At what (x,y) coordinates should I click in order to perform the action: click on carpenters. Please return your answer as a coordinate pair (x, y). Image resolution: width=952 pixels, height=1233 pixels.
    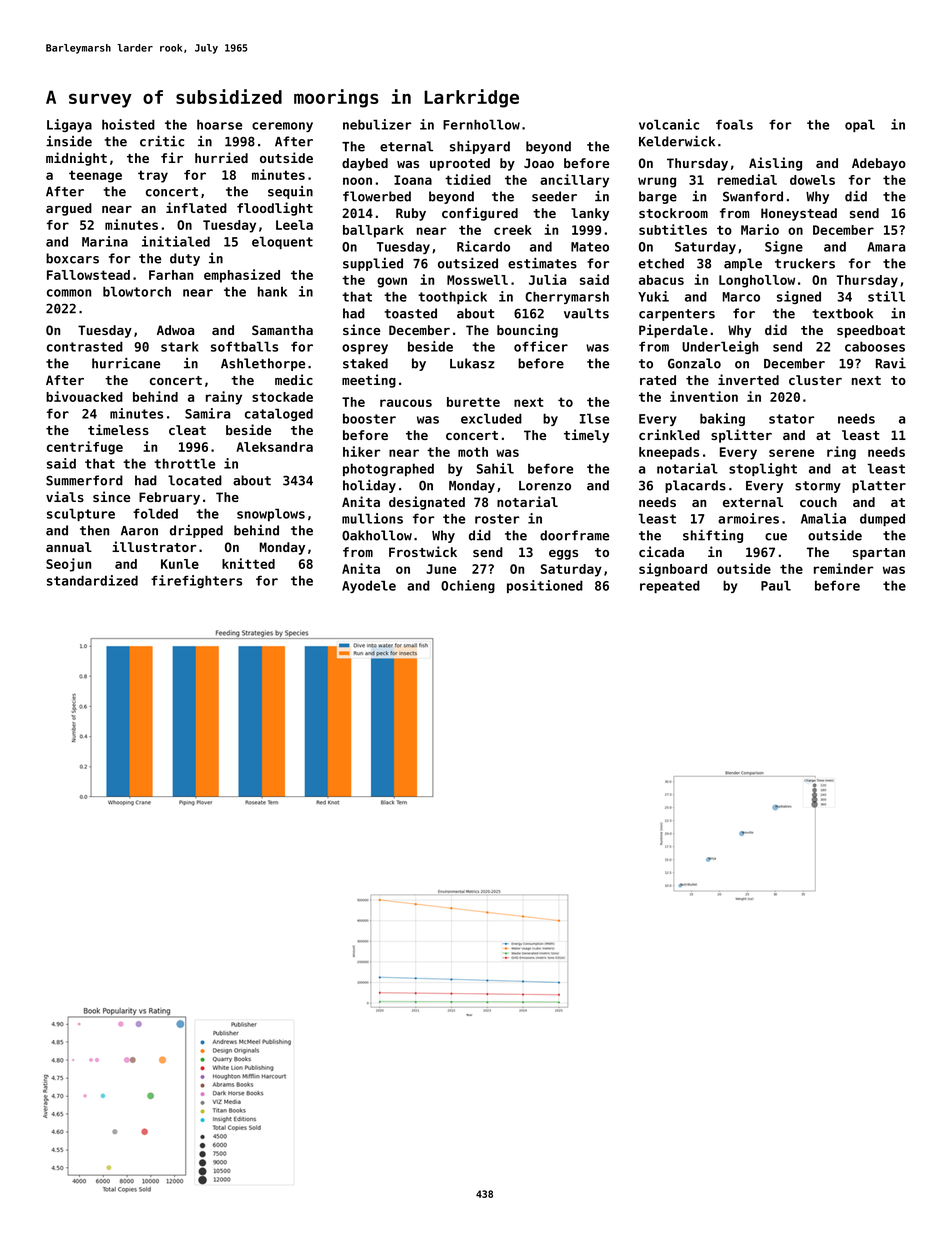
    Looking at the image, I should click on (677, 315).
